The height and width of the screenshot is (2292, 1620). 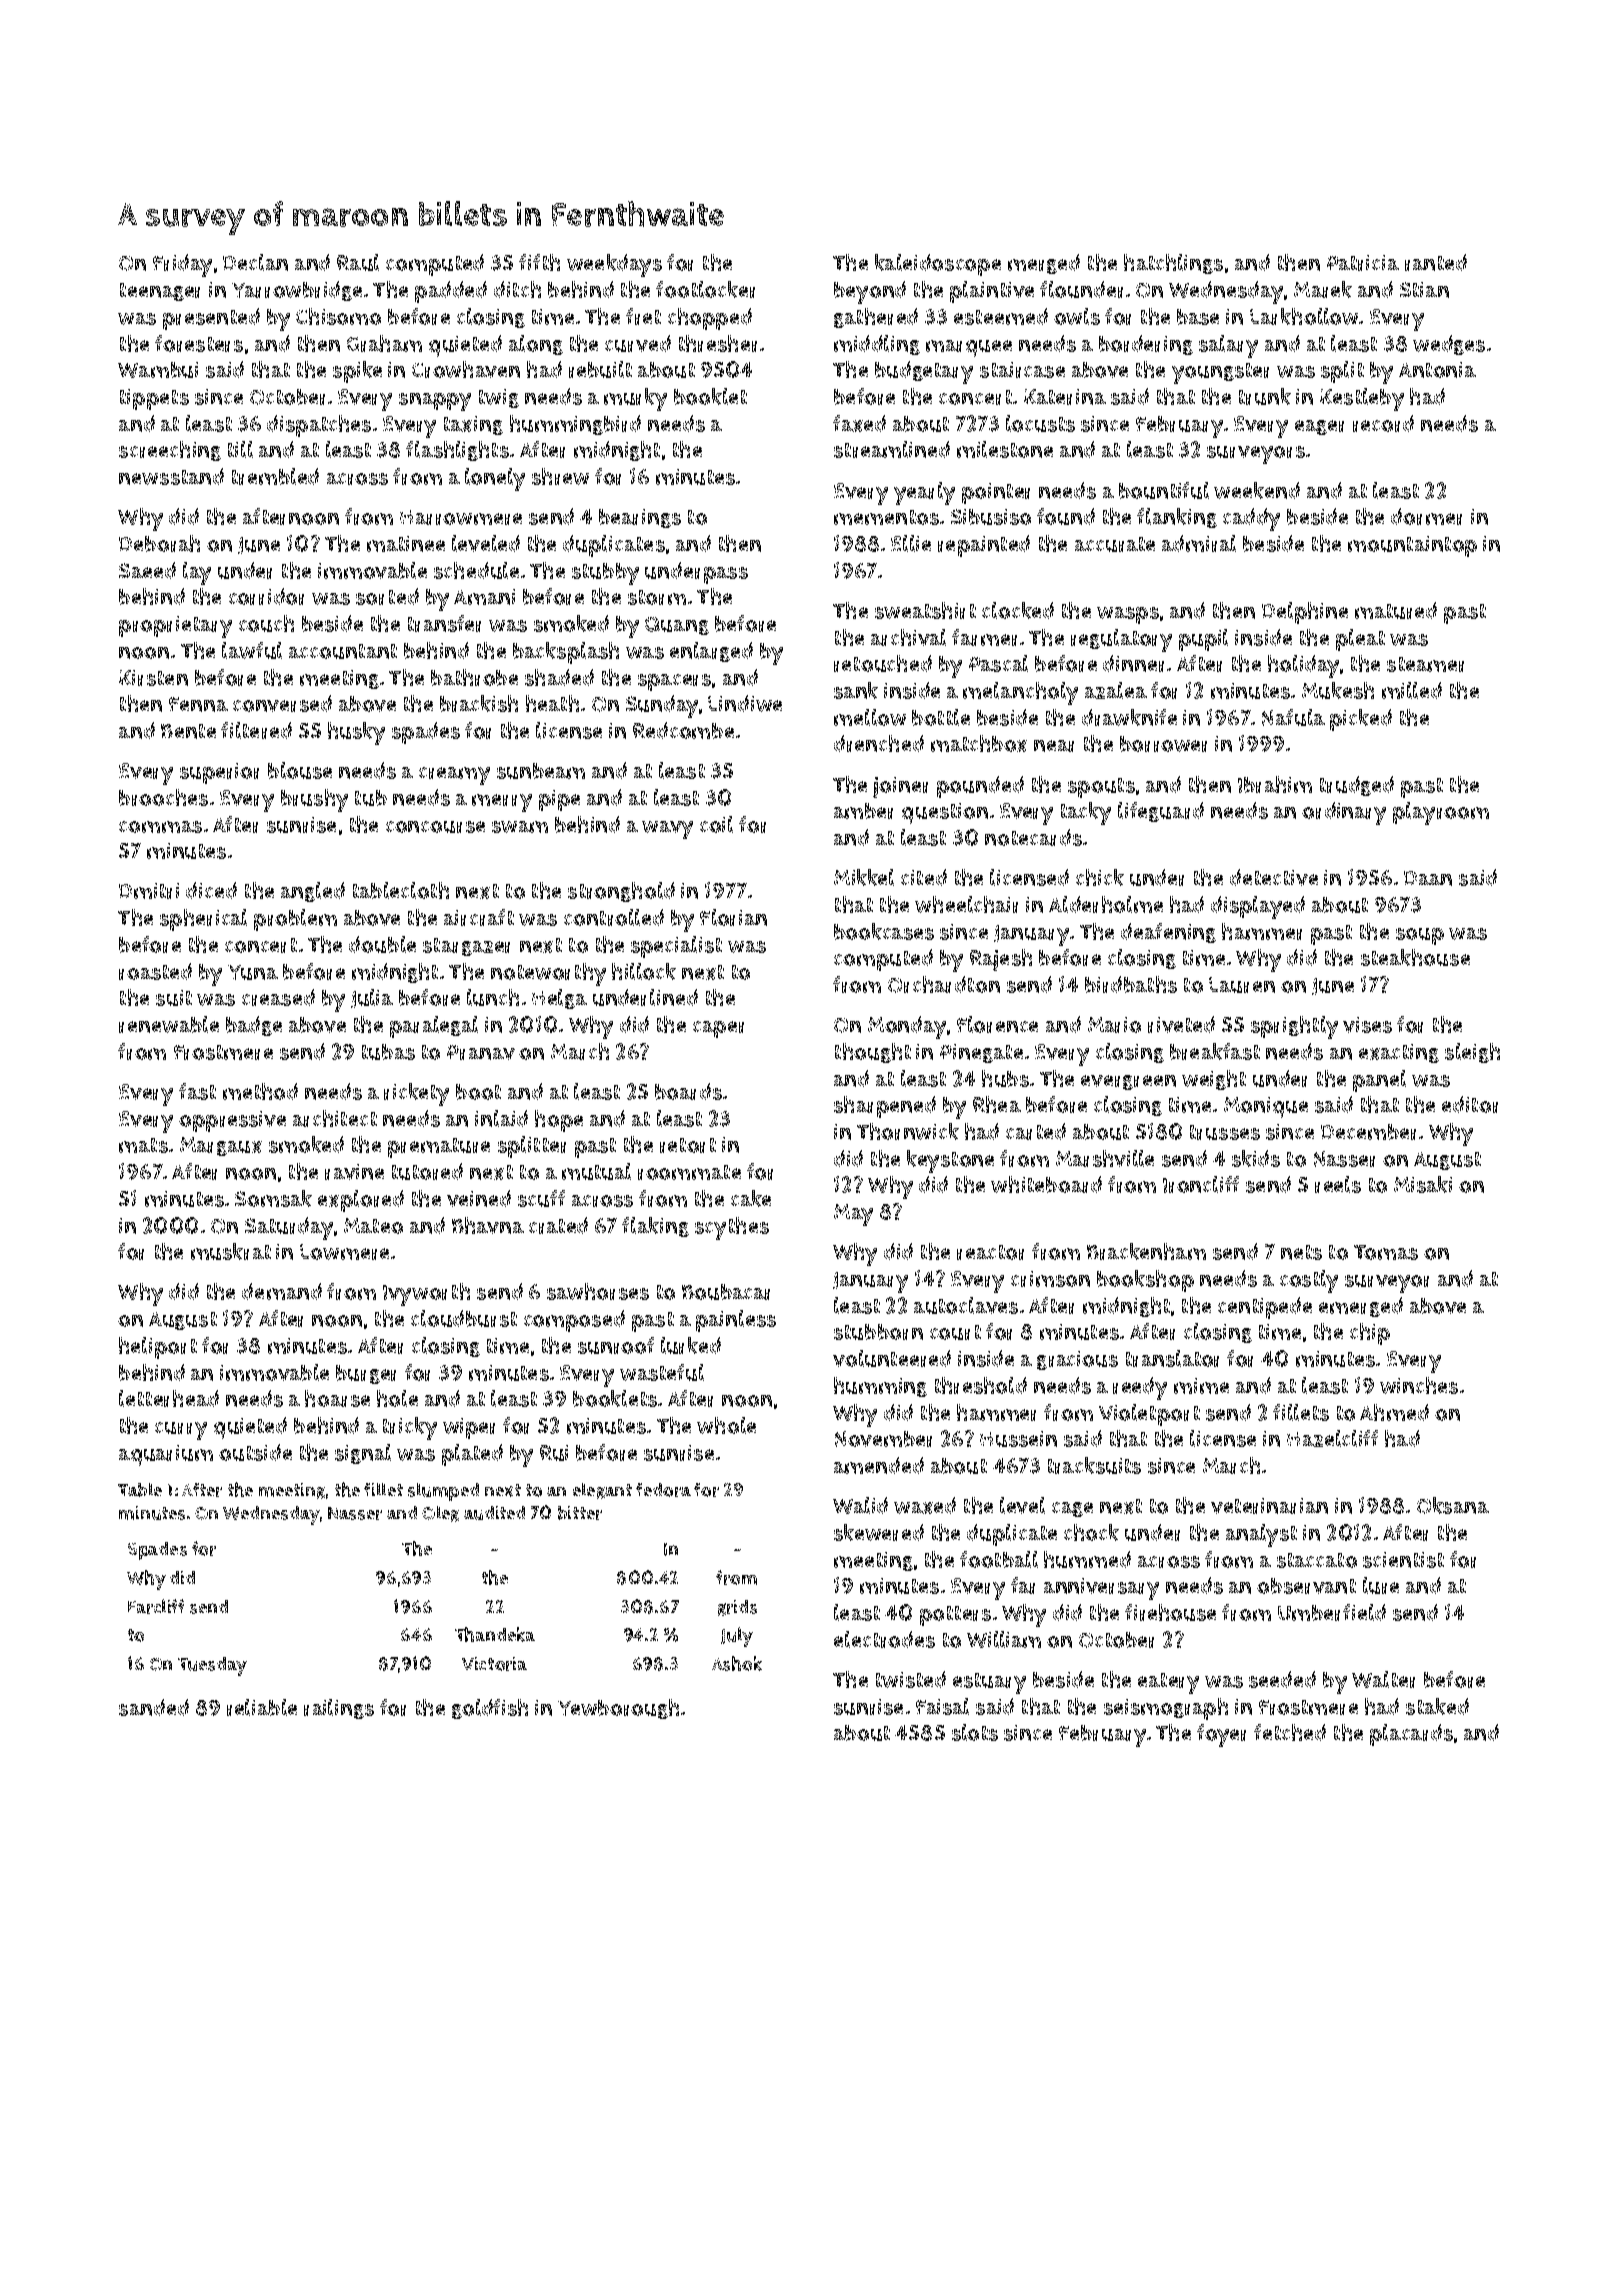 I want to click on snappy, so click(x=435, y=402).
